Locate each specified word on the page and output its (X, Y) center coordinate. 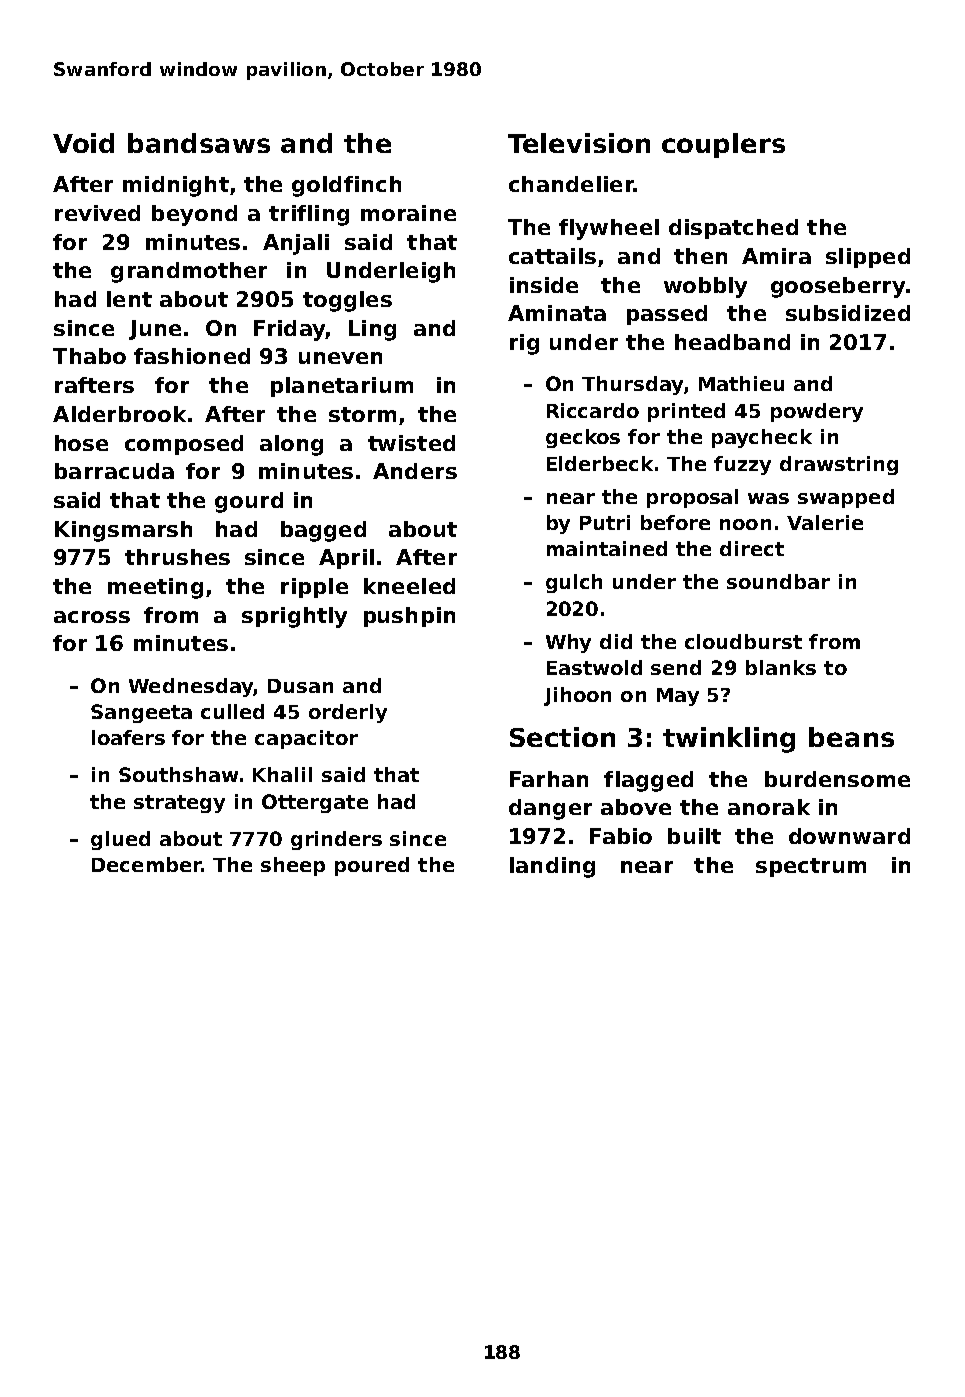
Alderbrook (119, 414)
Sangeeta (141, 713)
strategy (179, 804)
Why (568, 643)
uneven (340, 358)
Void (83, 143)
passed (667, 315)
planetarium (342, 387)
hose (81, 443)
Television (579, 143)
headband (732, 342)
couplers (723, 145)
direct (752, 548)
